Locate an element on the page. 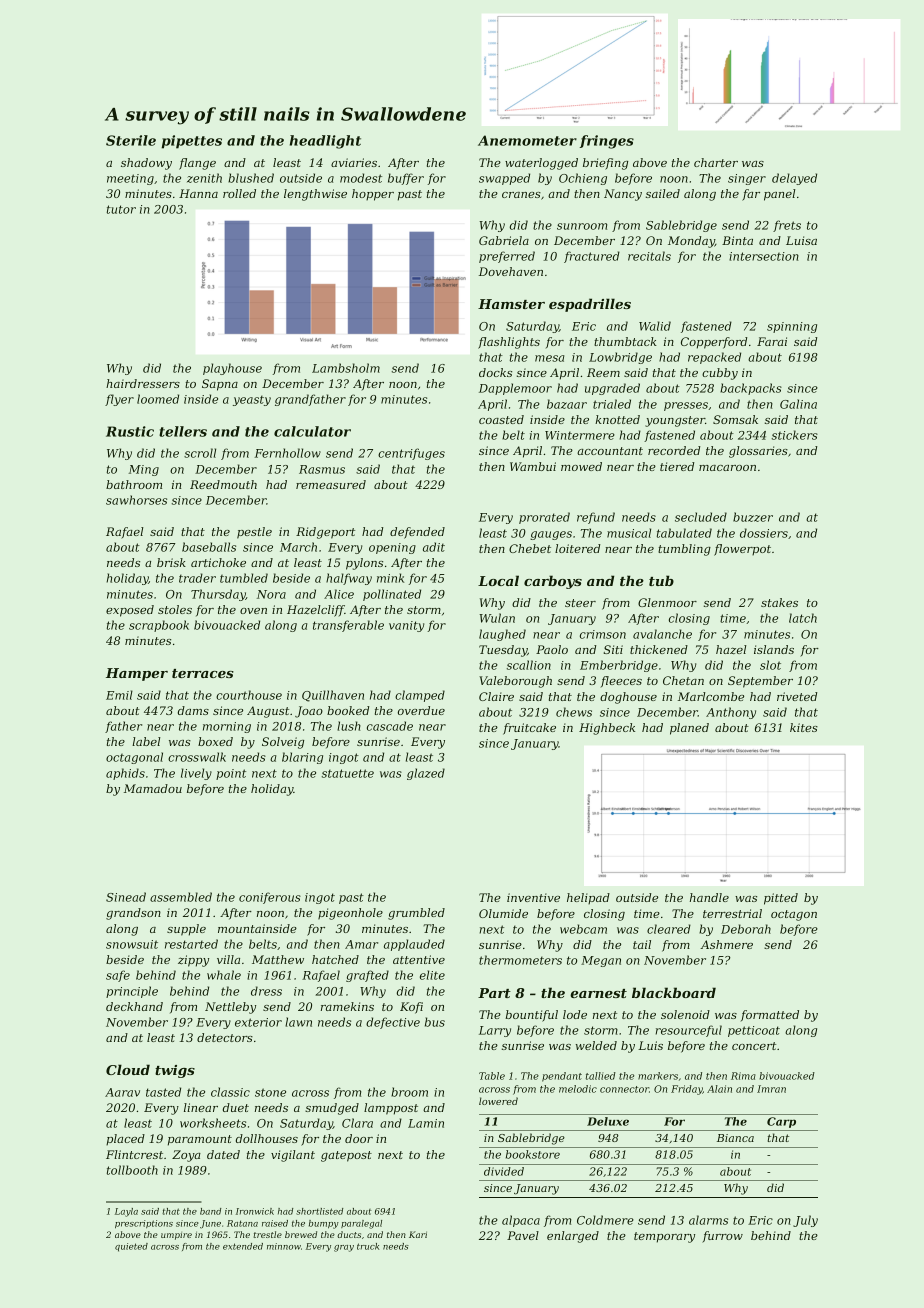 This image has width=924, height=1308. Pavel is located at coordinates (523, 1235).
